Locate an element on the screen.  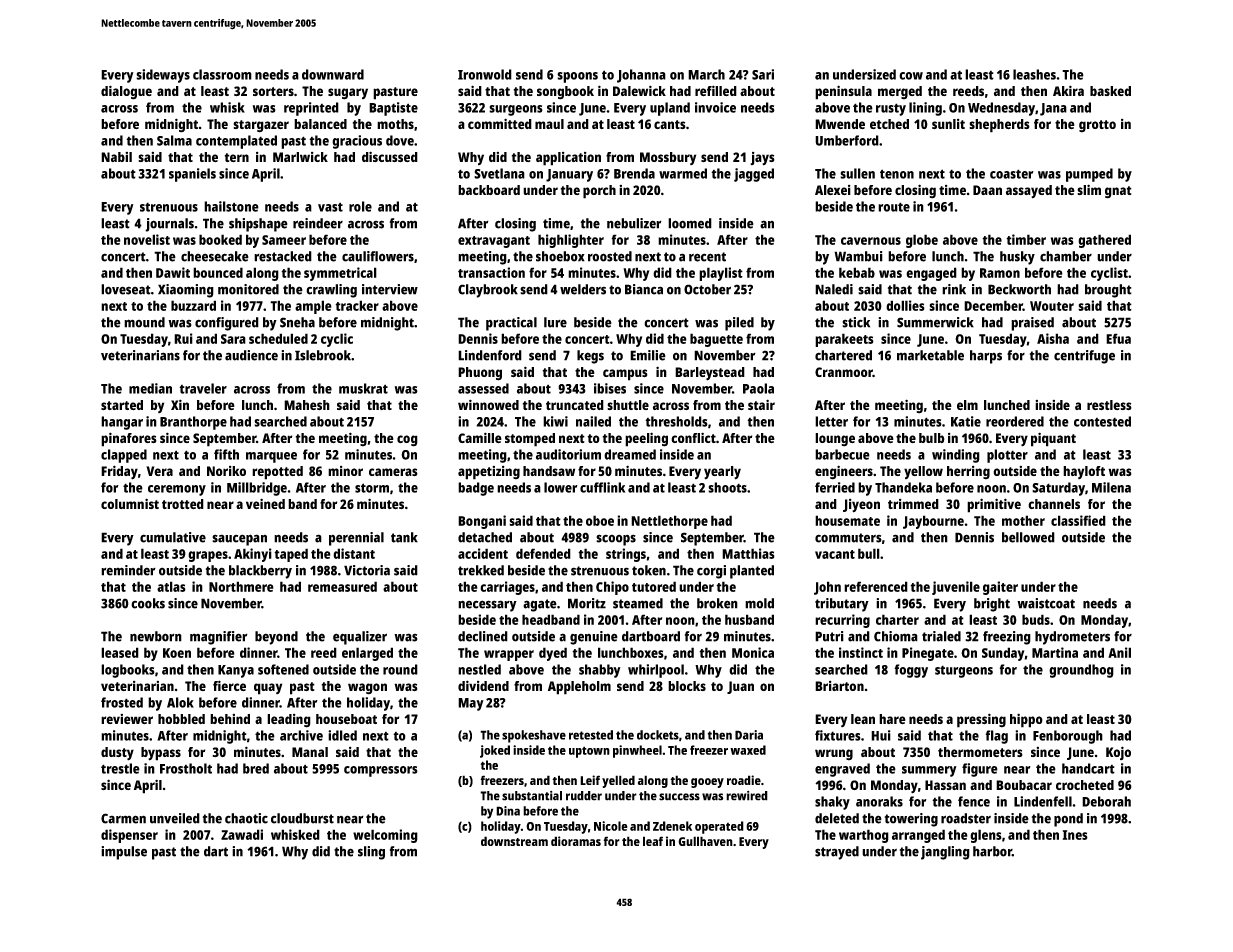
Kanya is located at coordinates (236, 671).
